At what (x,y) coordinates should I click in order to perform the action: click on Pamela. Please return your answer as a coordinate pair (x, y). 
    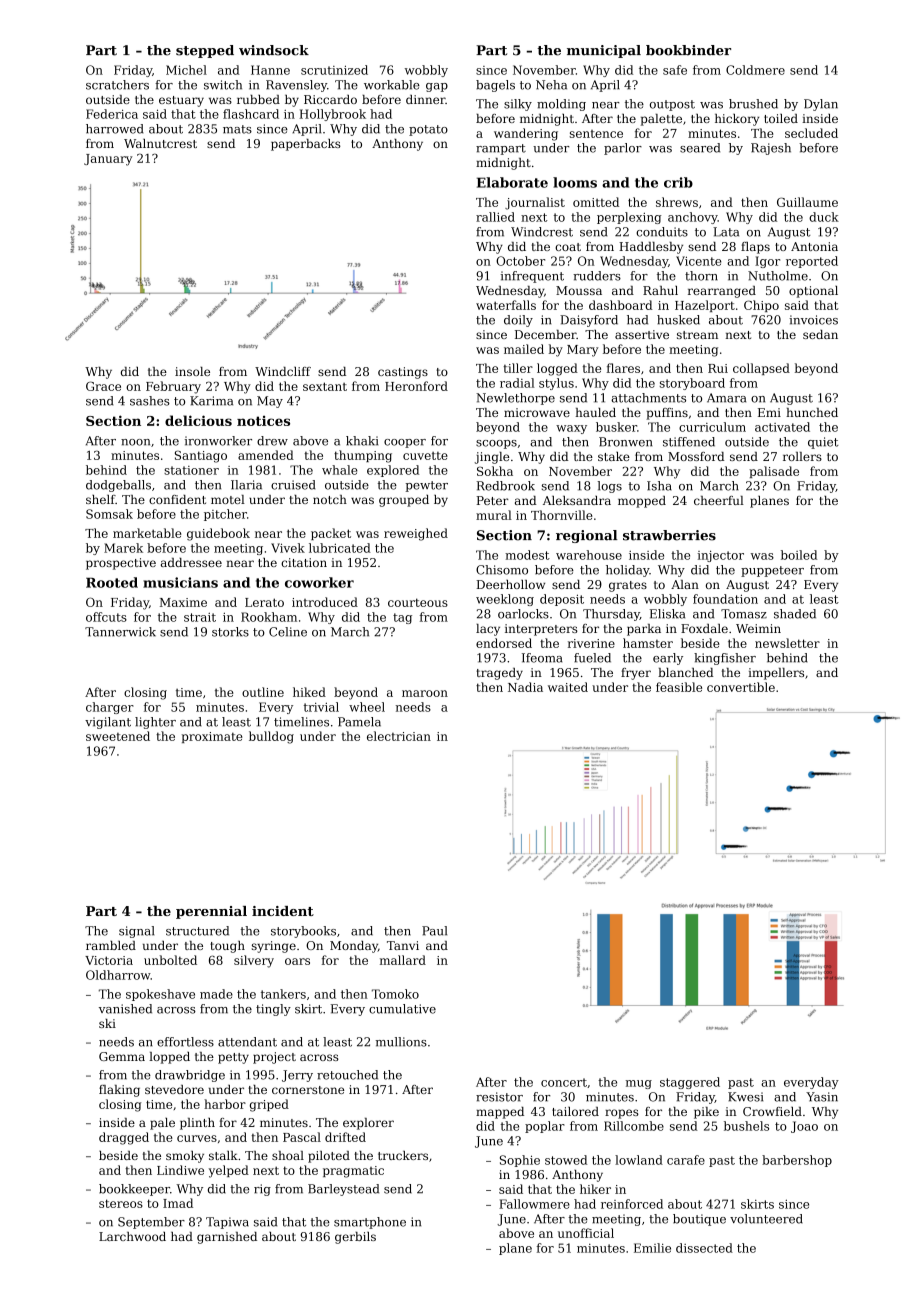
    Looking at the image, I should click on (359, 722).
